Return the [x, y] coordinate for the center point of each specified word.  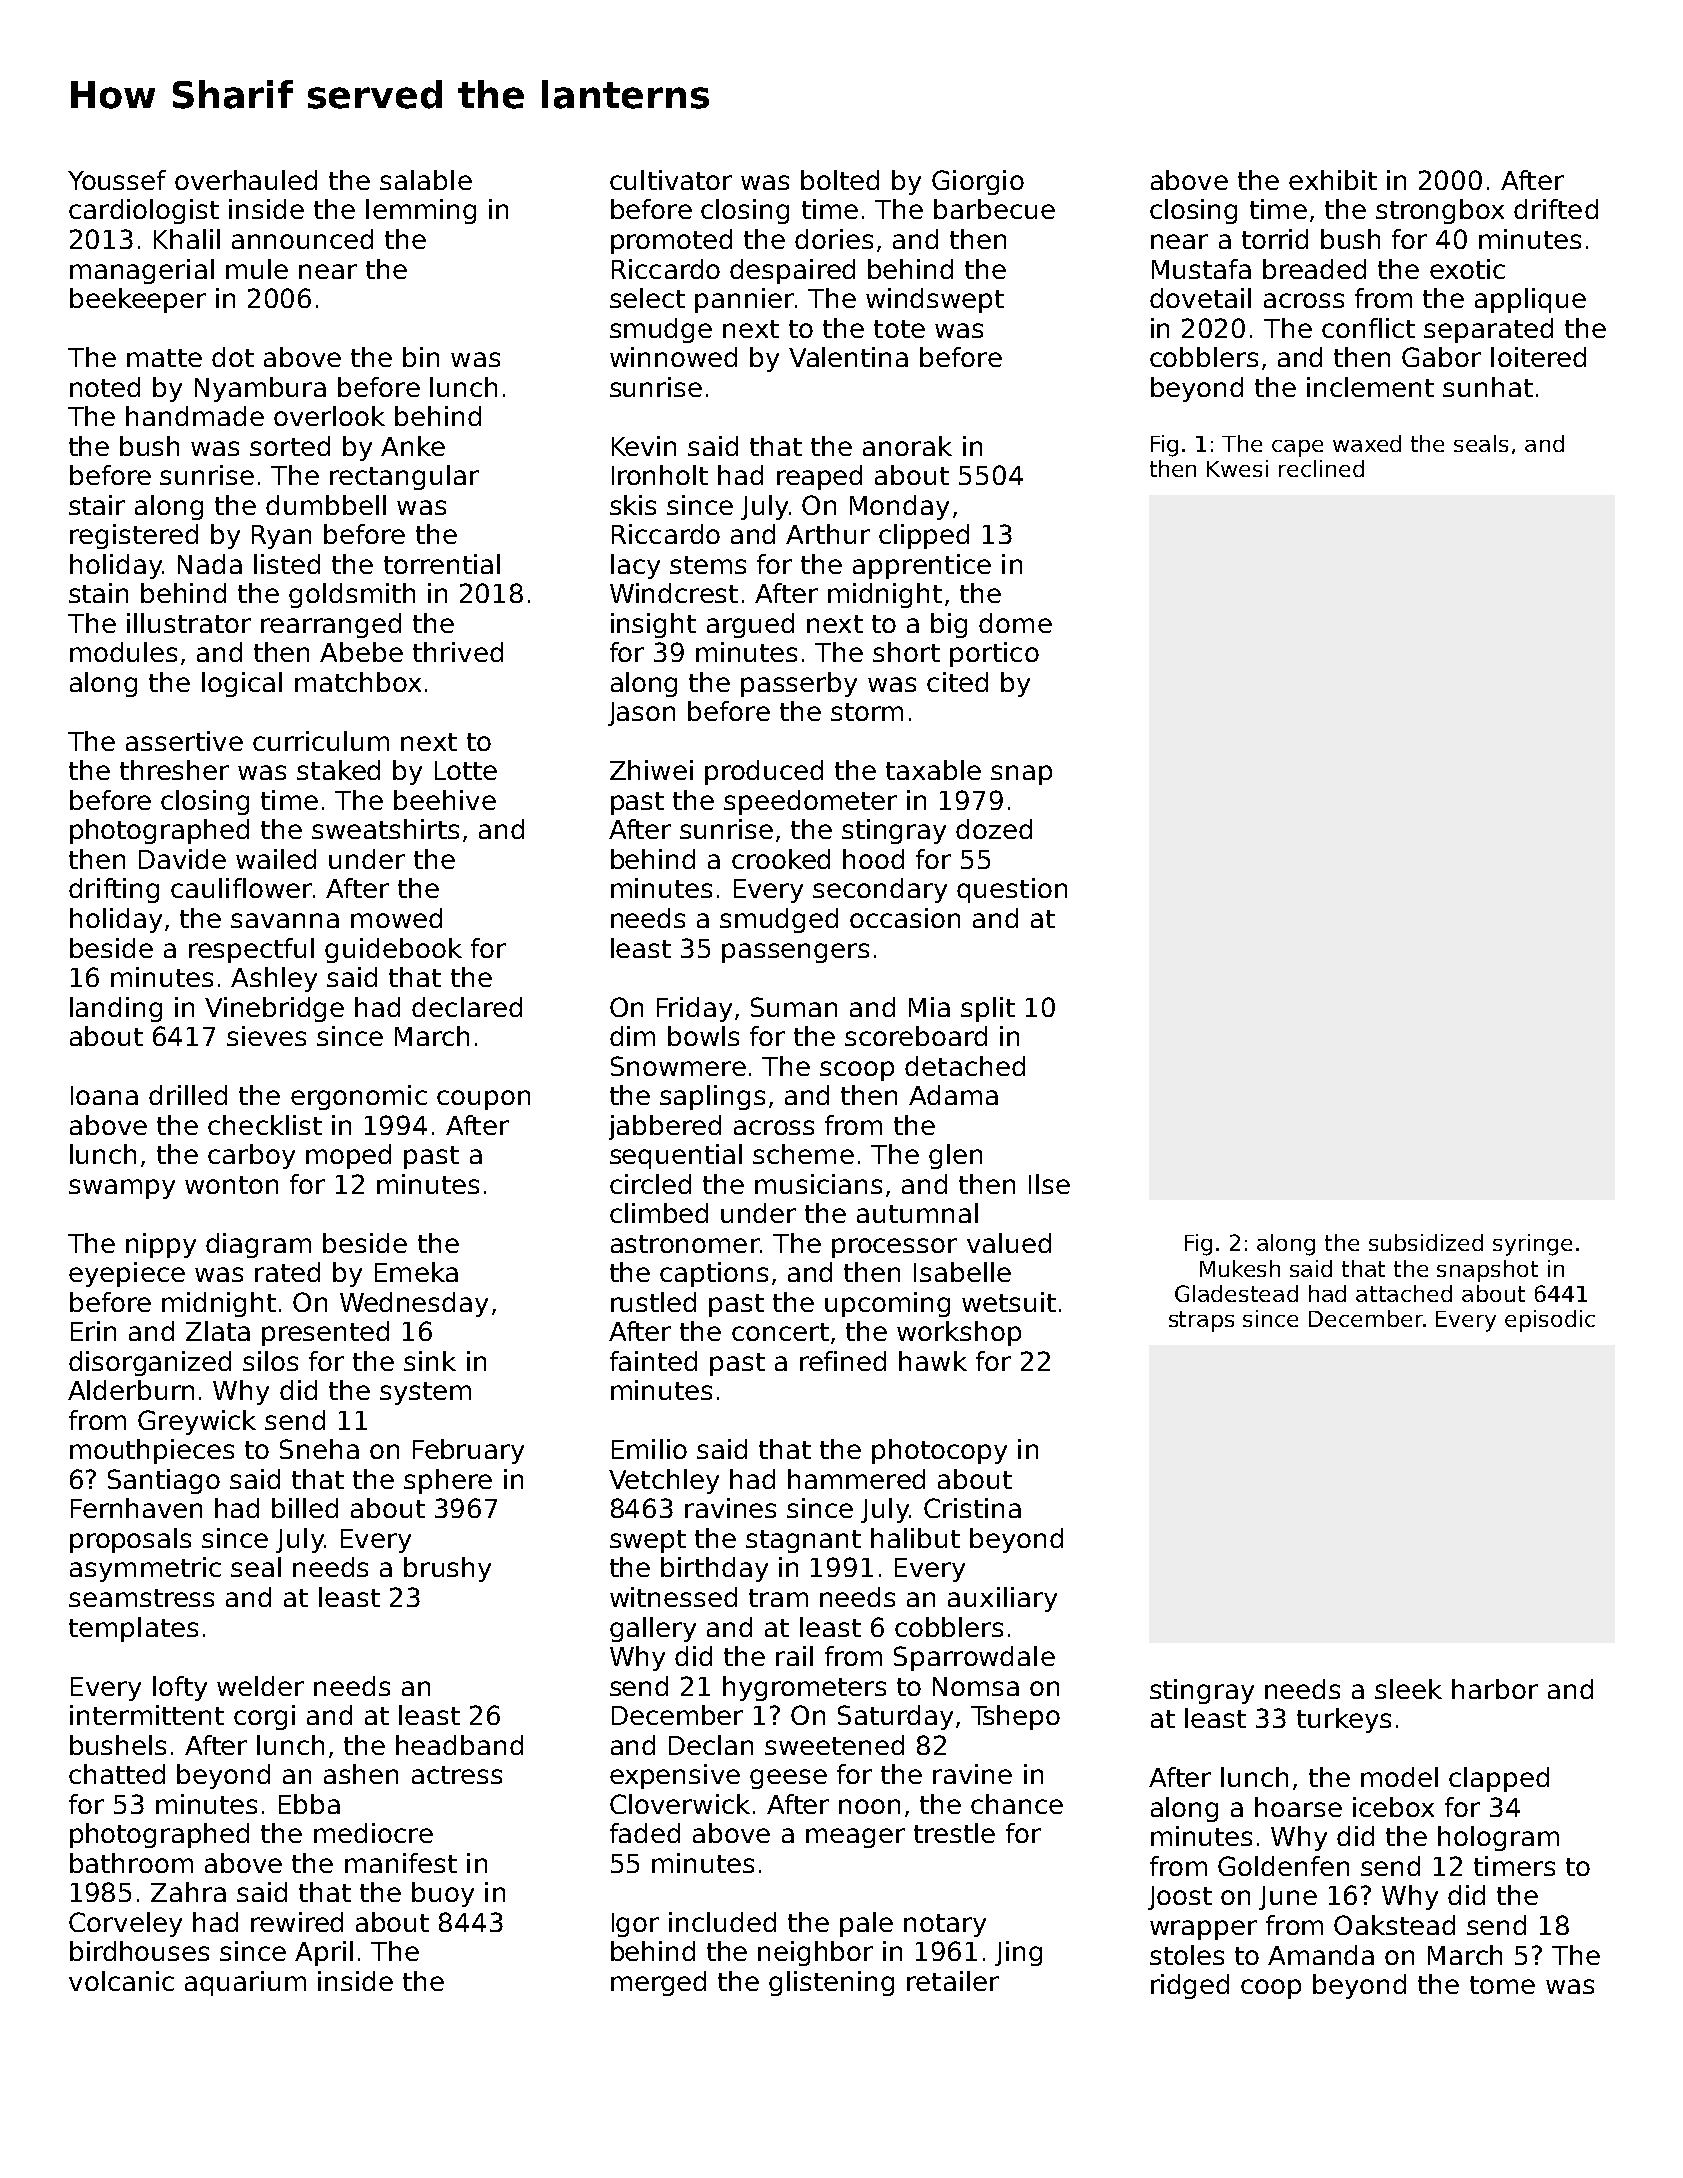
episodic [1550, 1321]
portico [994, 654]
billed [305, 1508]
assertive [184, 741]
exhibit [1333, 180]
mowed [396, 918]
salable [426, 180]
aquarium [245, 1983]
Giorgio [978, 182]
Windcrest [674, 593]
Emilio [649, 1449]
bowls [703, 1036]
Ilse [1049, 1184]
